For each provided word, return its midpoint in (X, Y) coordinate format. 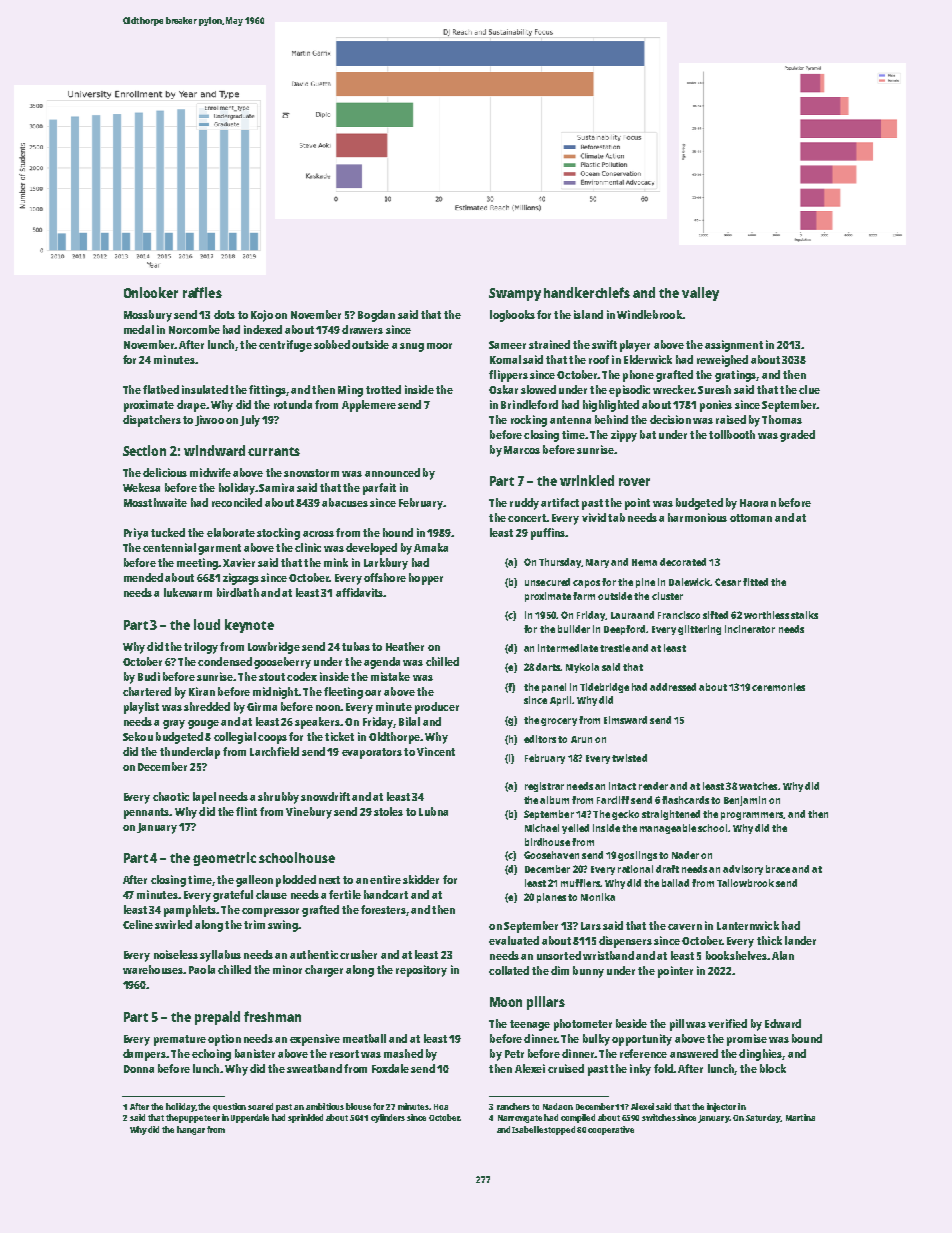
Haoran (758, 503)
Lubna (433, 811)
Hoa (441, 1107)
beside (631, 1023)
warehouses (153, 969)
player (635, 346)
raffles (202, 292)
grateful (233, 896)
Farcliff (613, 800)
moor (439, 346)
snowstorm (311, 473)
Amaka (431, 547)
